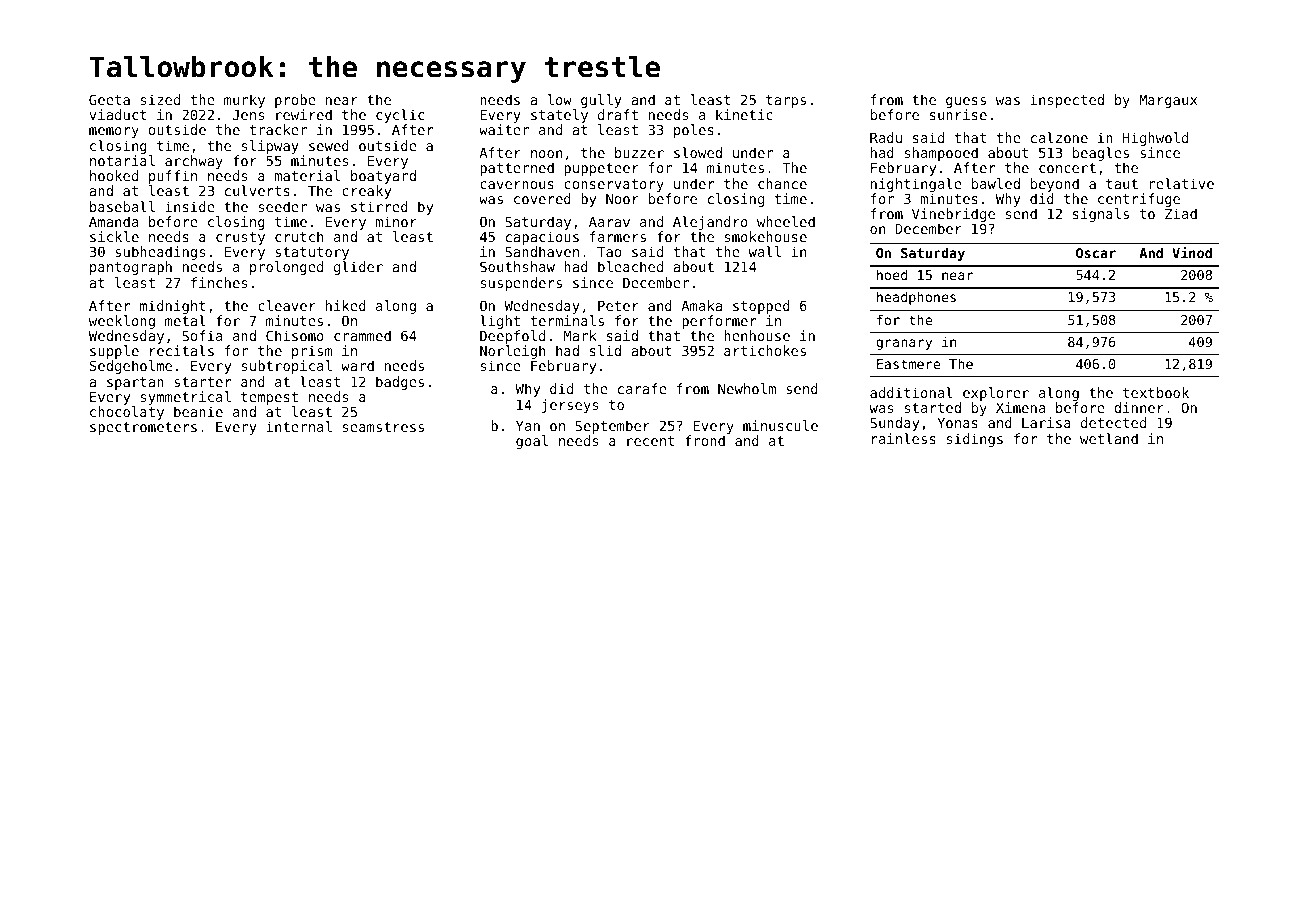 The width and height of the page is (1308, 924). I want to click on farmers, so click(618, 236).
